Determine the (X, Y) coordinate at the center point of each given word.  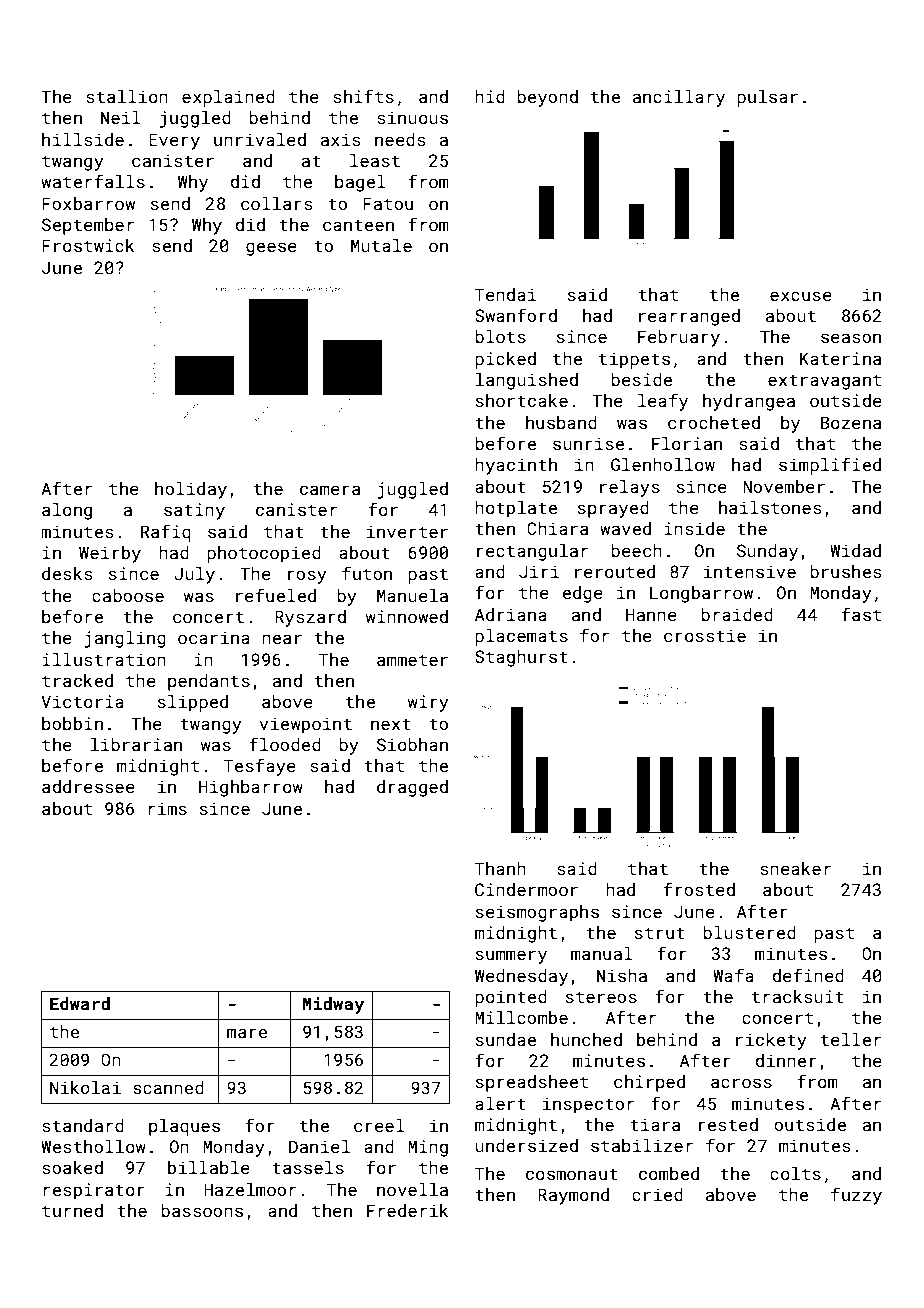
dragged (412, 788)
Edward (80, 1003)
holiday (191, 490)
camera (330, 490)
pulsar (767, 98)
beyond (547, 98)
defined (808, 975)
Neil (121, 117)
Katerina (840, 358)
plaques (184, 1127)
